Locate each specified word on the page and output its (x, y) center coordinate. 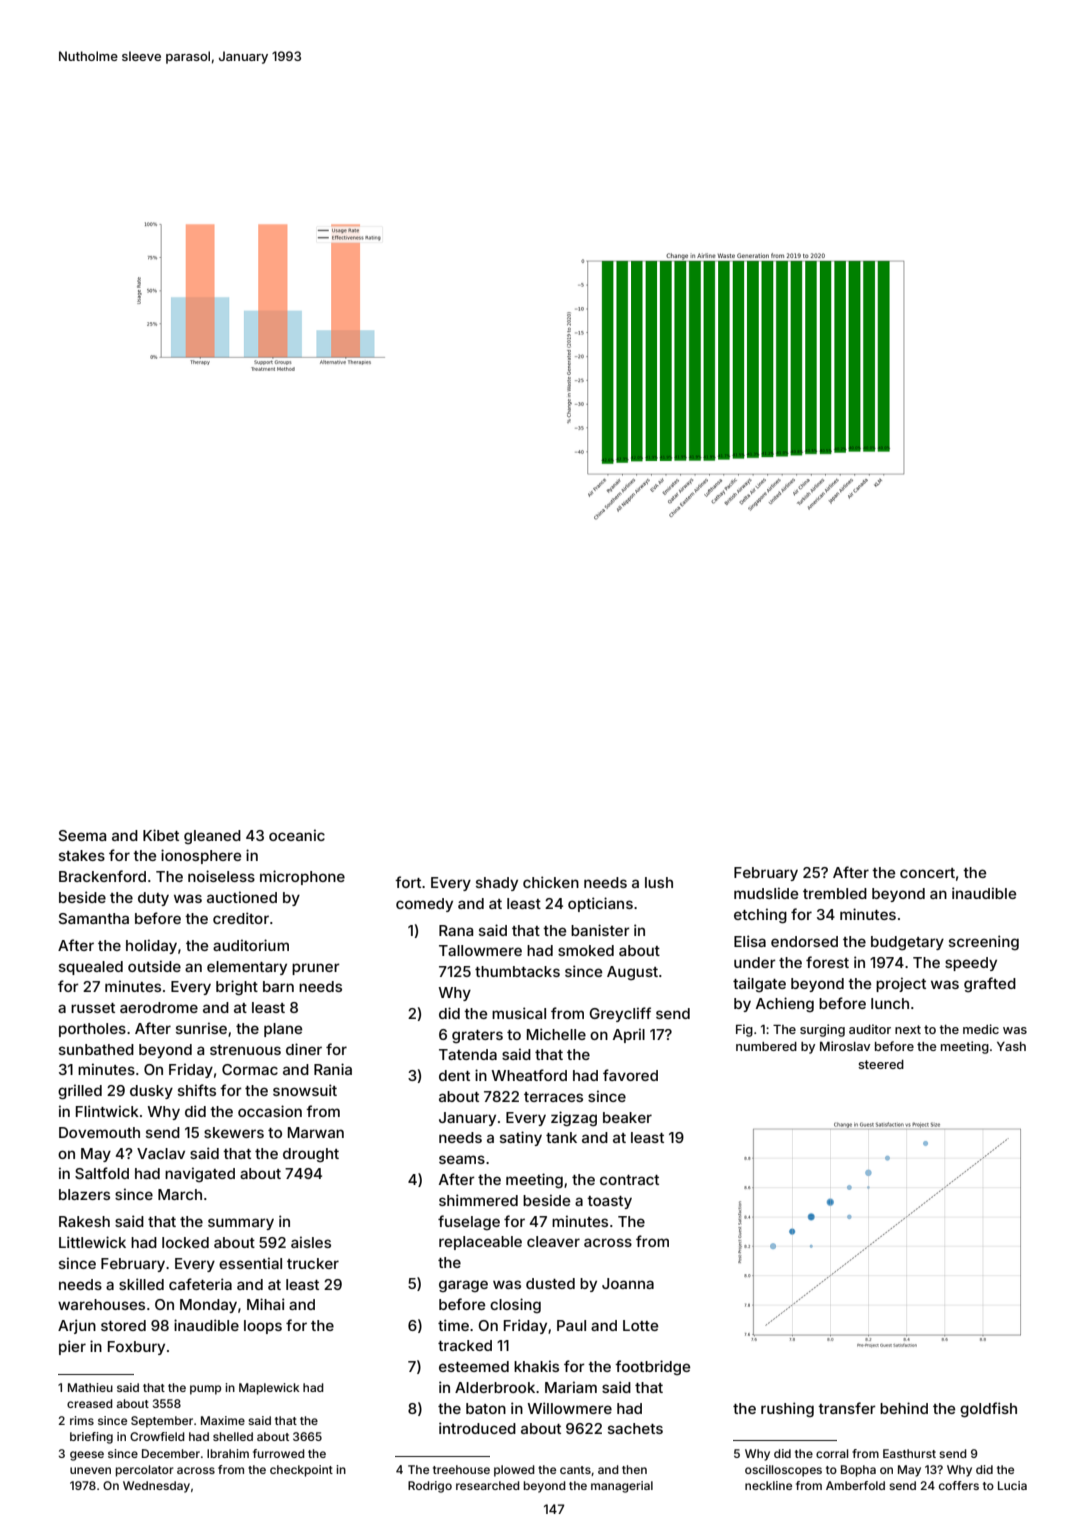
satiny (521, 1138)
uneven (90, 1470)
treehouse (461, 1469)
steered (881, 1064)
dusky (151, 1092)
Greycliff (620, 1014)
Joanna (628, 1283)
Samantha (94, 918)
